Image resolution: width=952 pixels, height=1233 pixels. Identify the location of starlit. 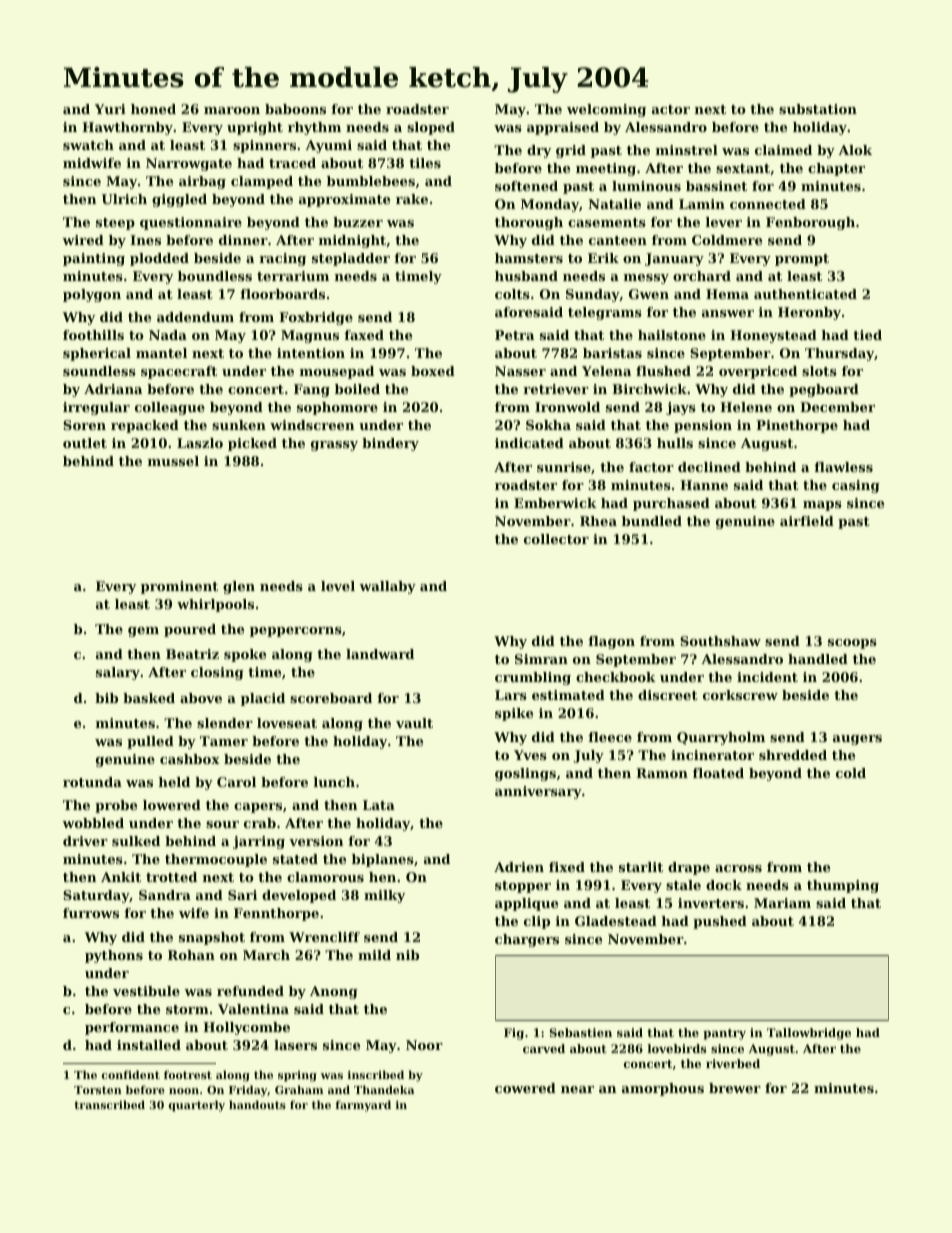
(641, 867).
